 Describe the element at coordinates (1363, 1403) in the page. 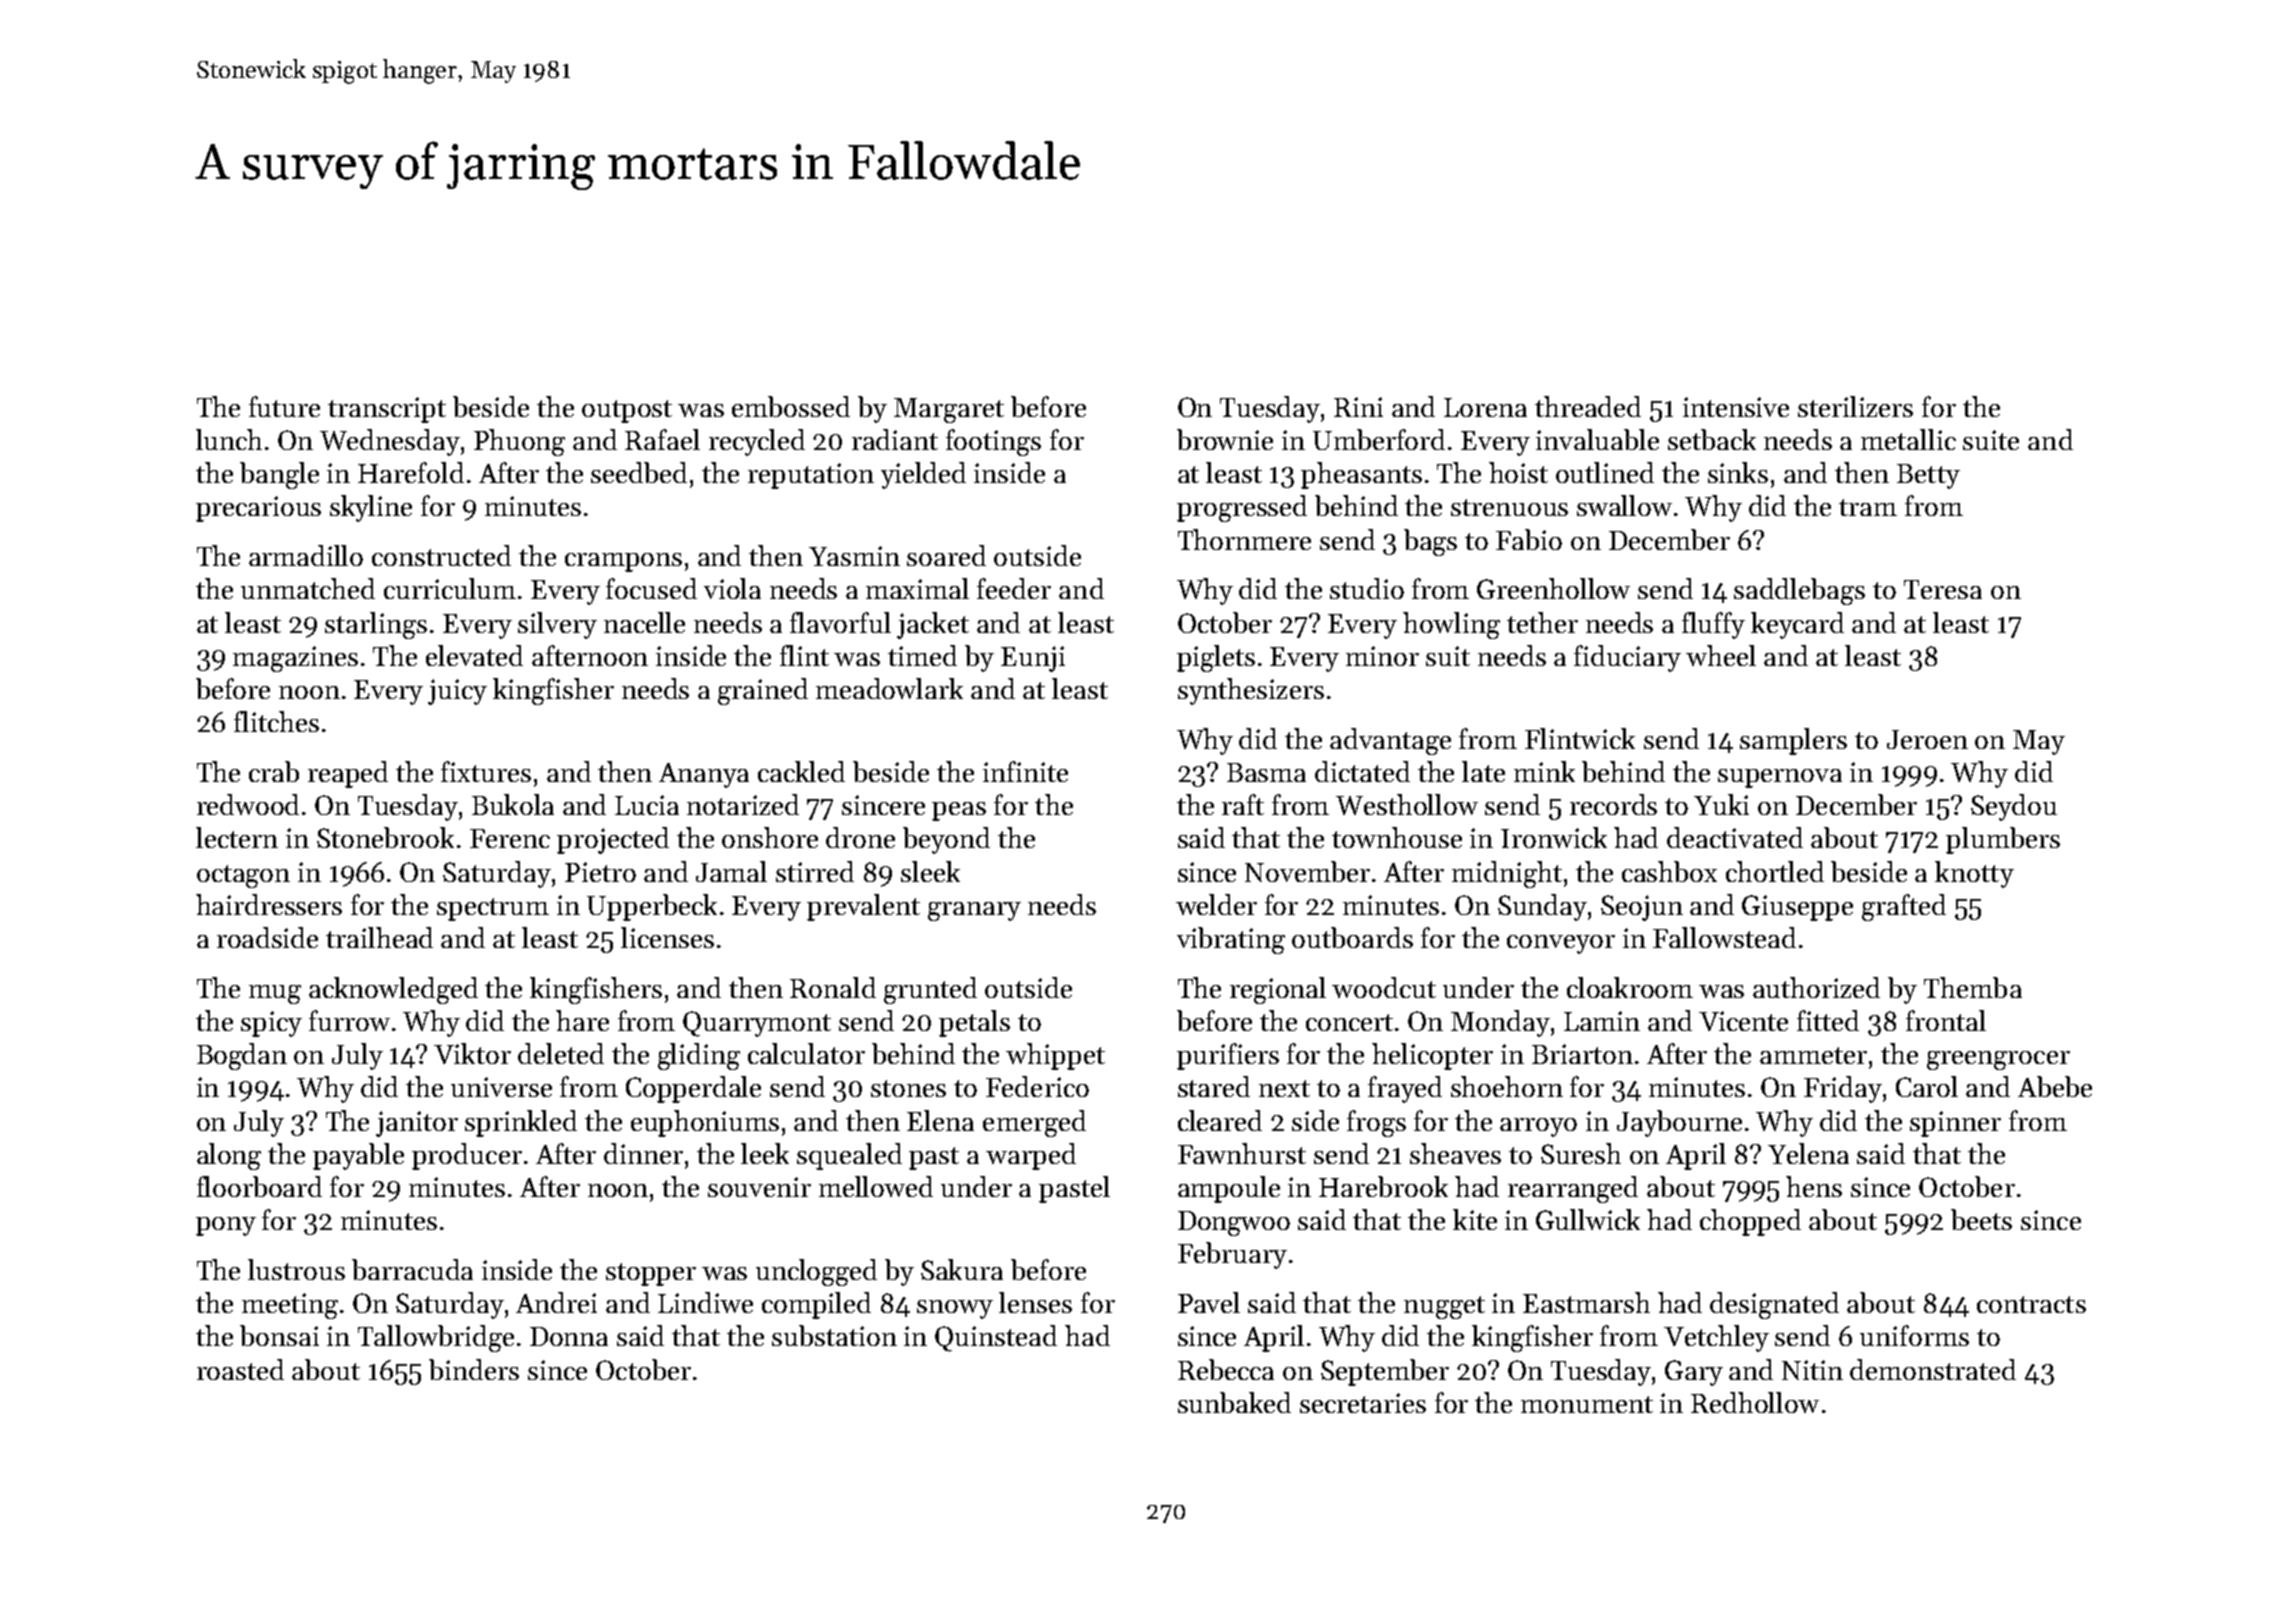

I see `secretaries` at that location.
